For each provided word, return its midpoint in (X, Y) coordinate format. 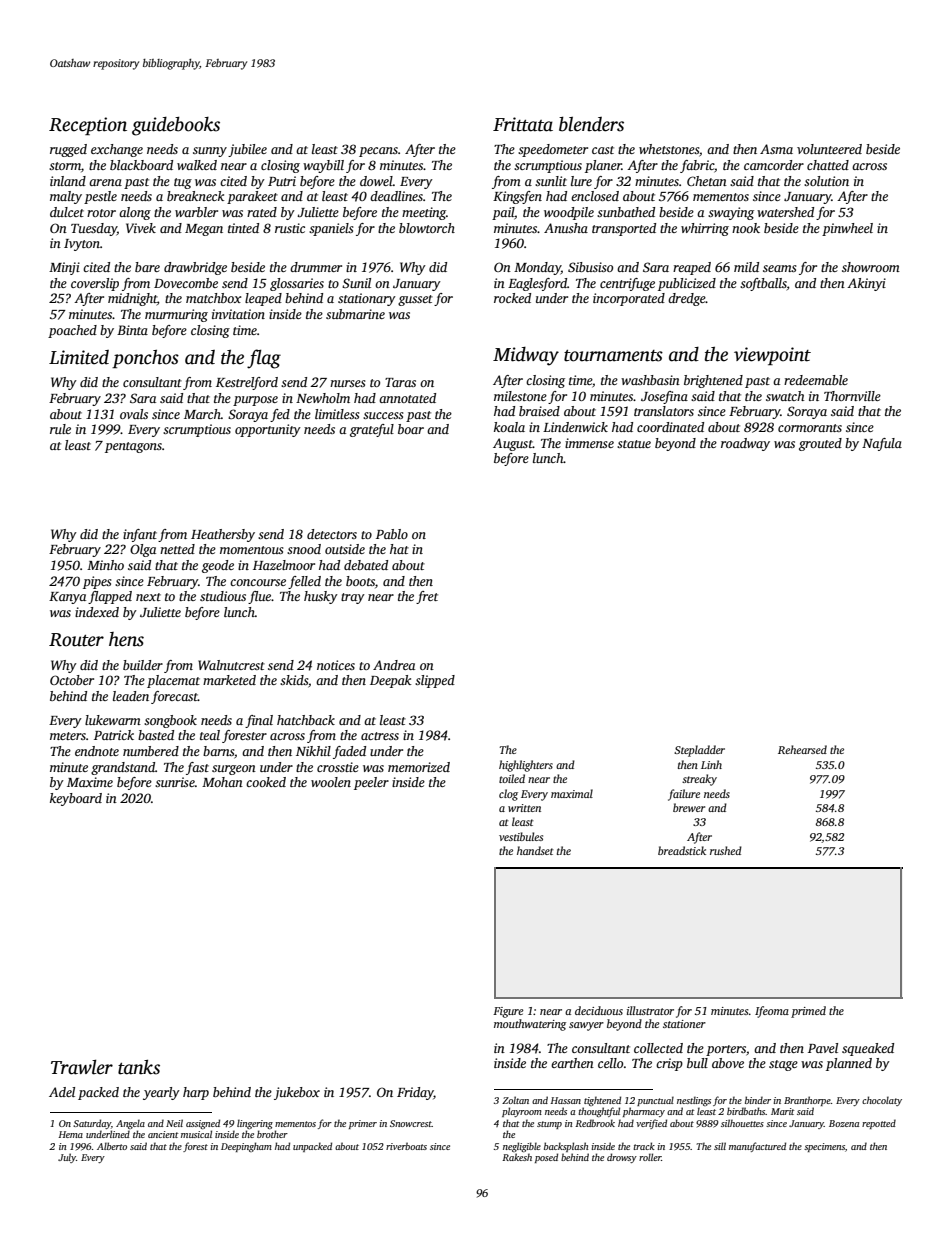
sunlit (551, 181)
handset (535, 850)
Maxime (90, 782)
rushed (726, 850)
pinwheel (847, 229)
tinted (243, 228)
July (67, 1158)
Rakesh (517, 1157)
